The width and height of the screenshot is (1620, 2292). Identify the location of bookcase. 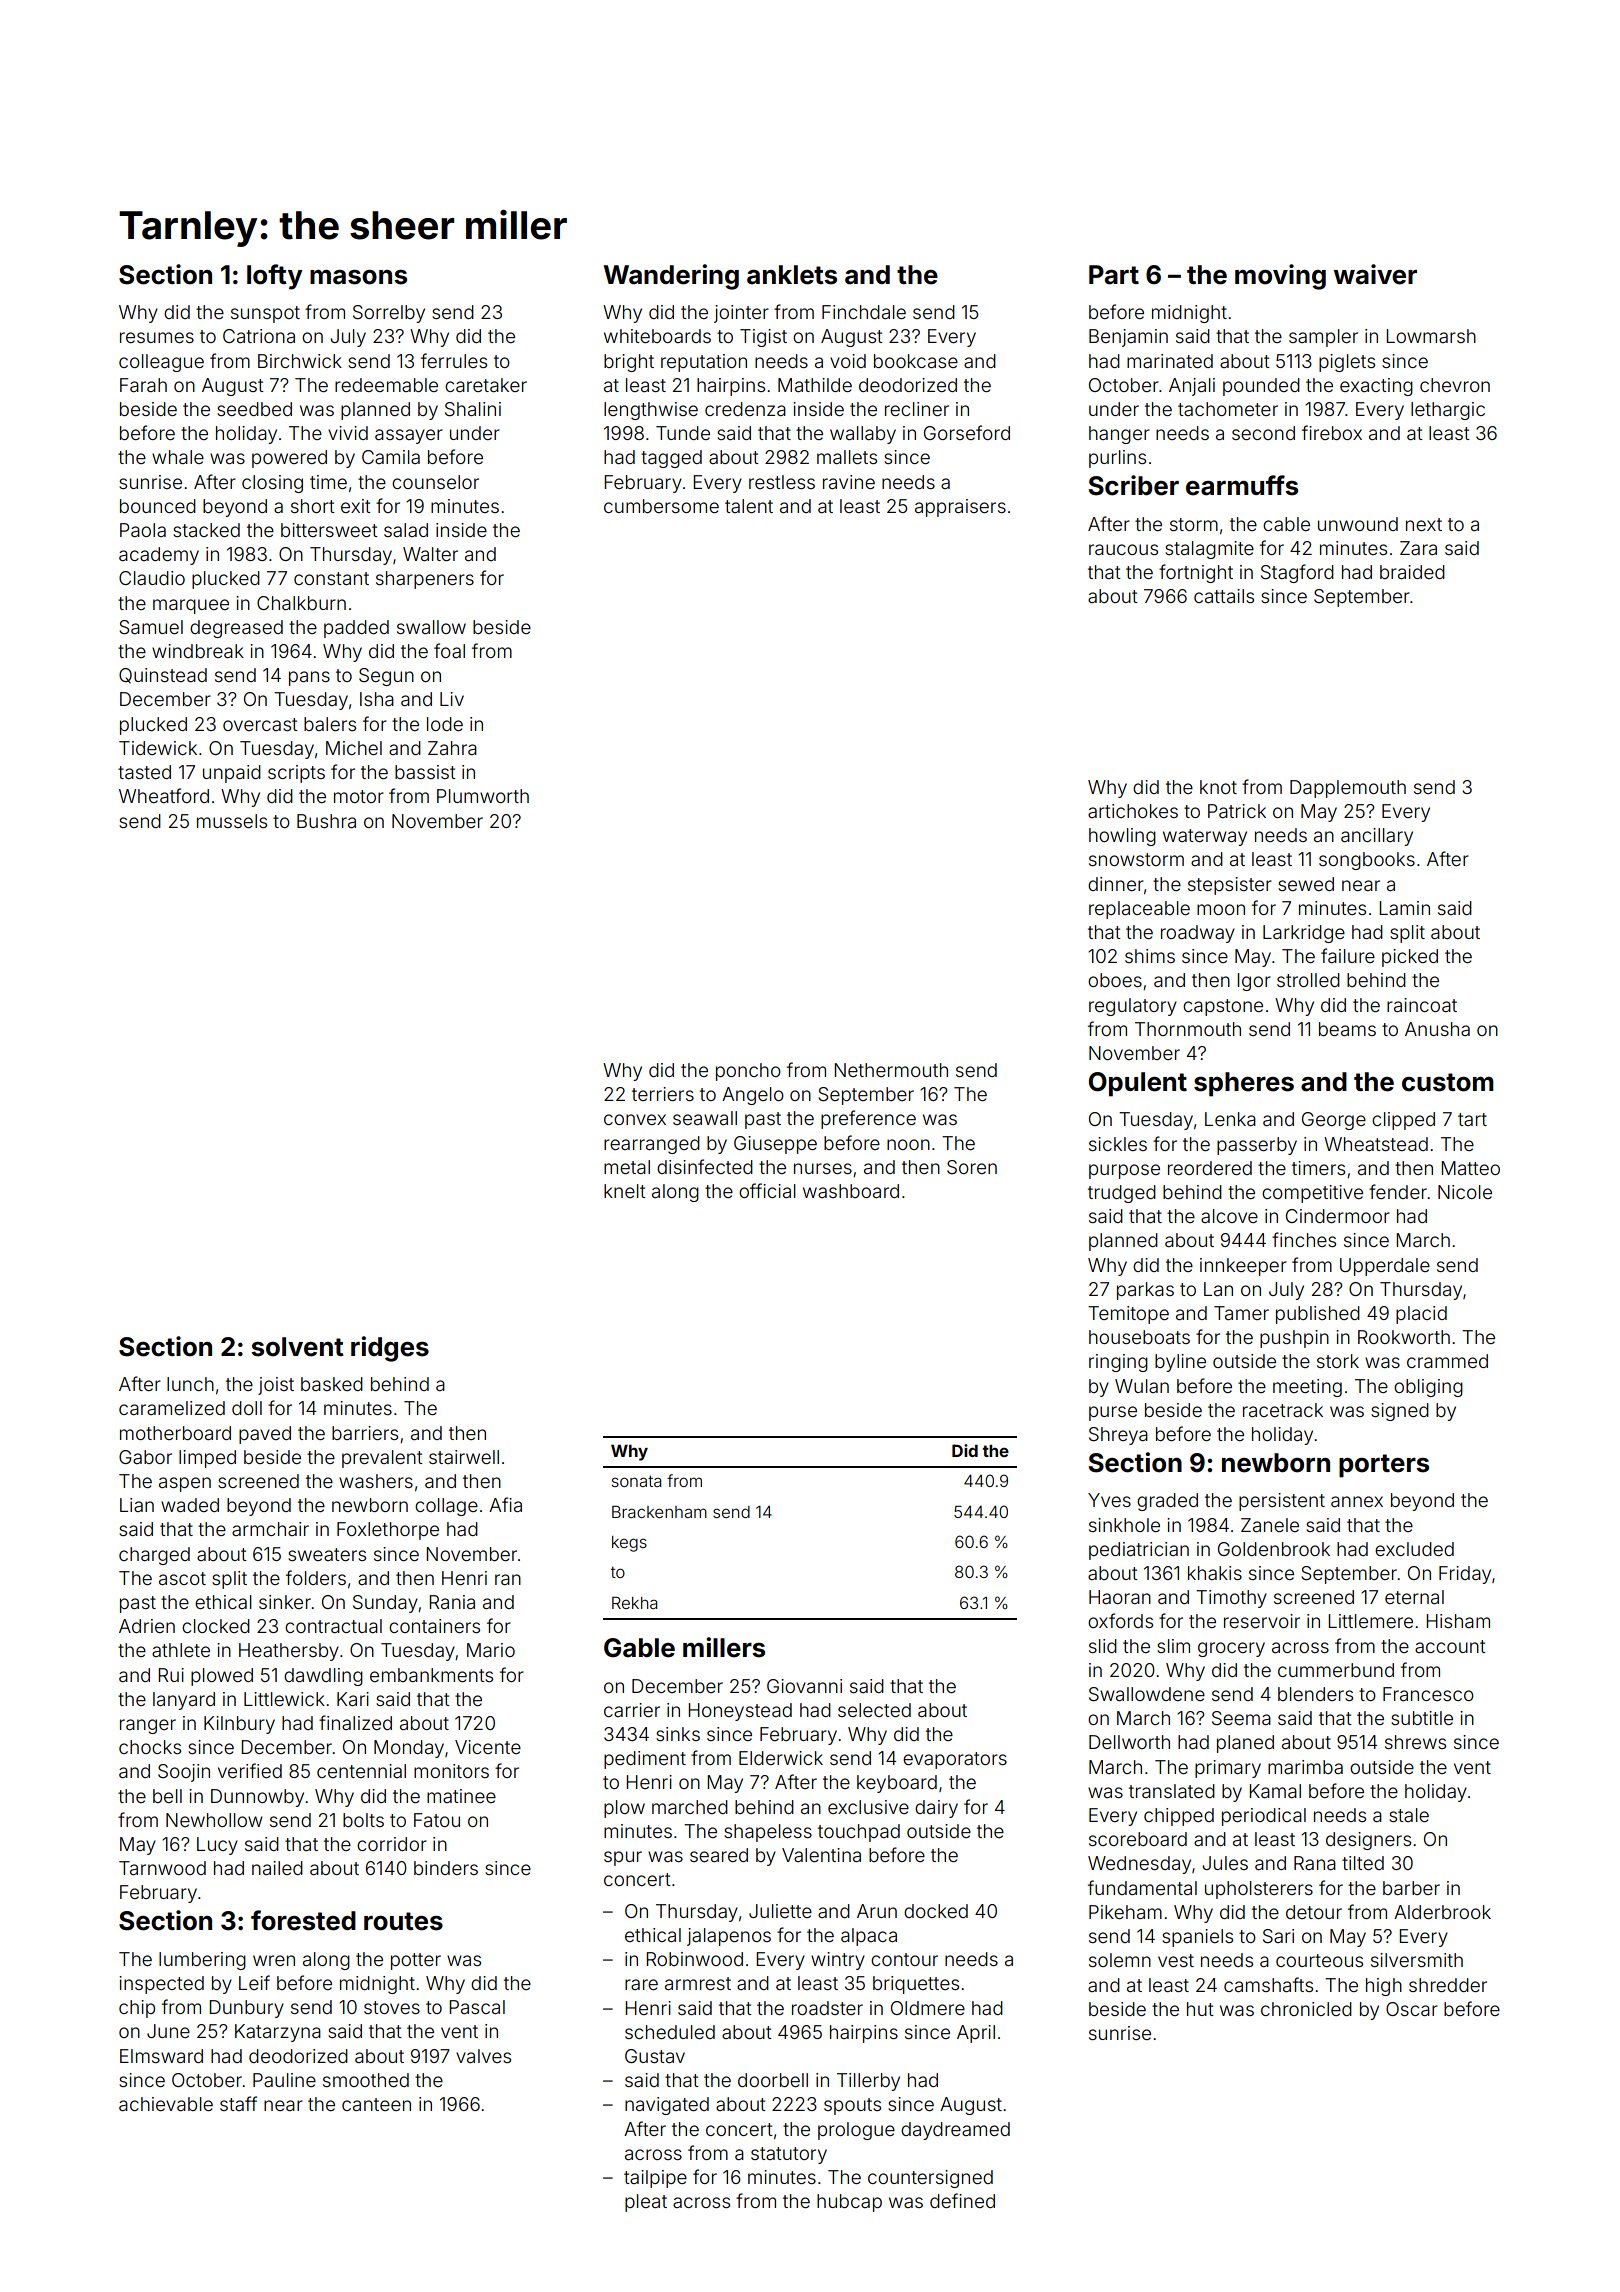
(916, 361).
